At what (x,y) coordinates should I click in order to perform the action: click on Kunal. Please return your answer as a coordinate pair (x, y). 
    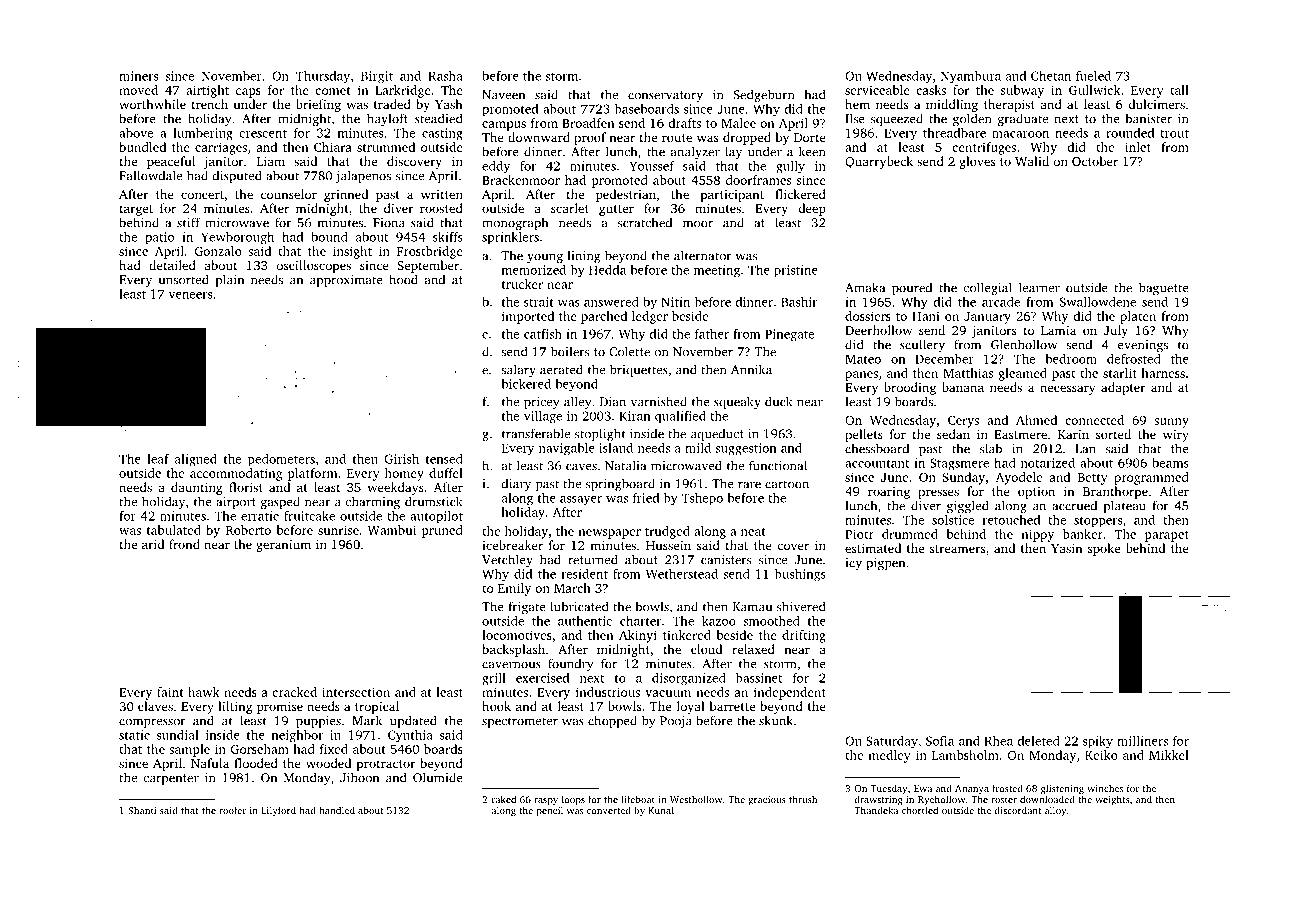
    Looking at the image, I should click on (661, 810).
